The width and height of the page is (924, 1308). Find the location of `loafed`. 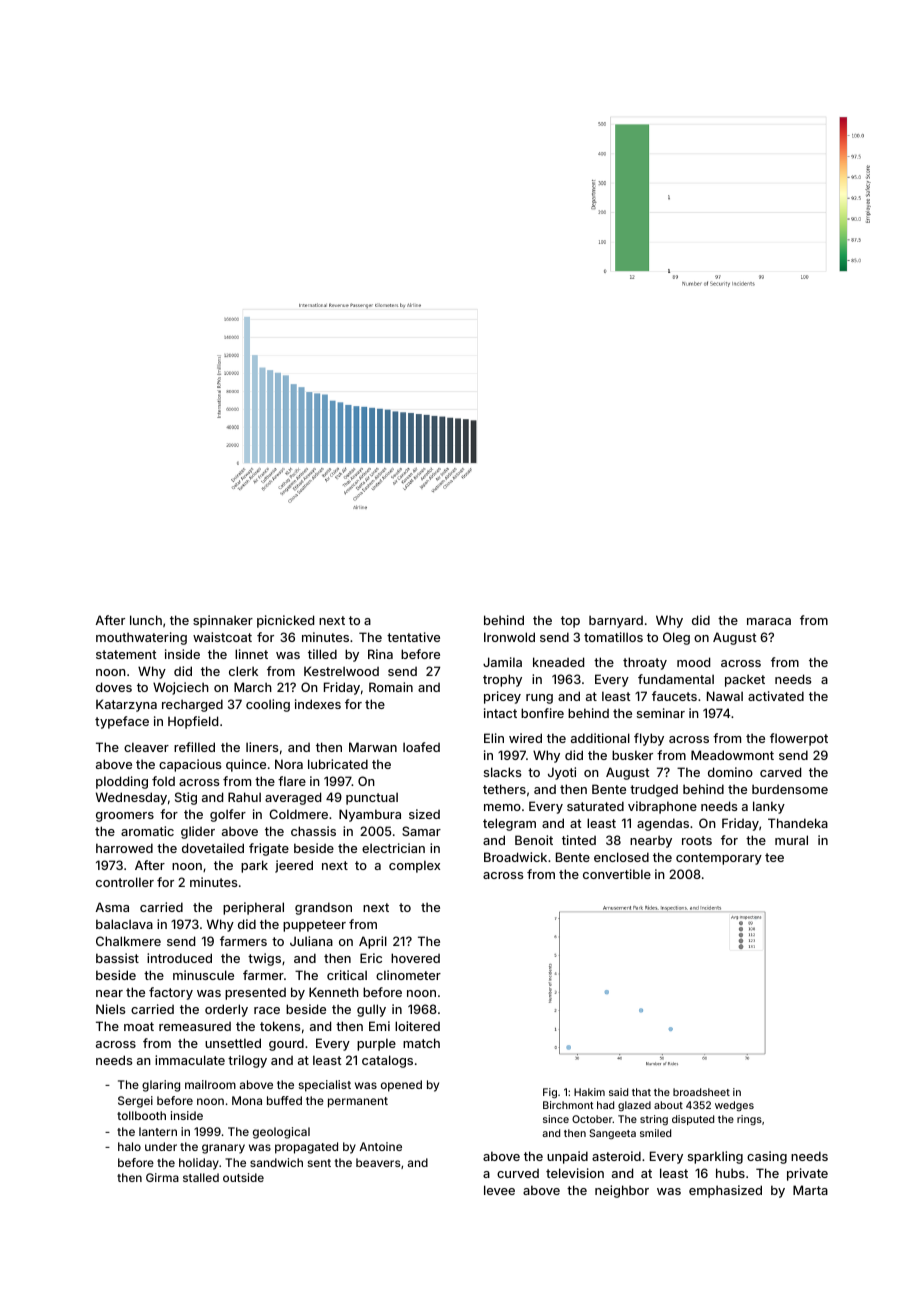

loafed is located at coordinates (421, 747).
